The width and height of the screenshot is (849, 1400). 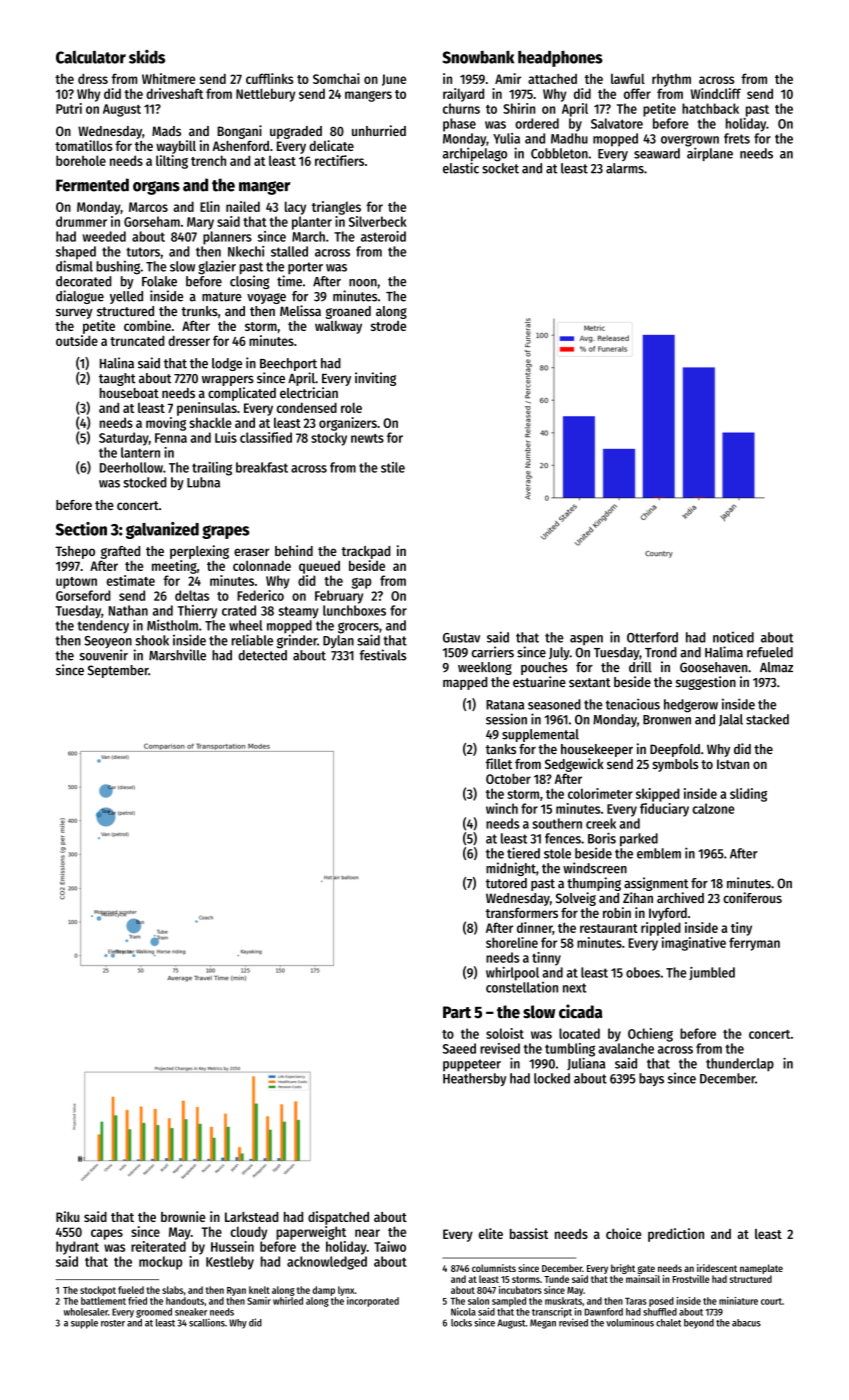 What do you see at coordinates (162, 530) in the screenshot?
I see `galvanized` at bounding box center [162, 530].
